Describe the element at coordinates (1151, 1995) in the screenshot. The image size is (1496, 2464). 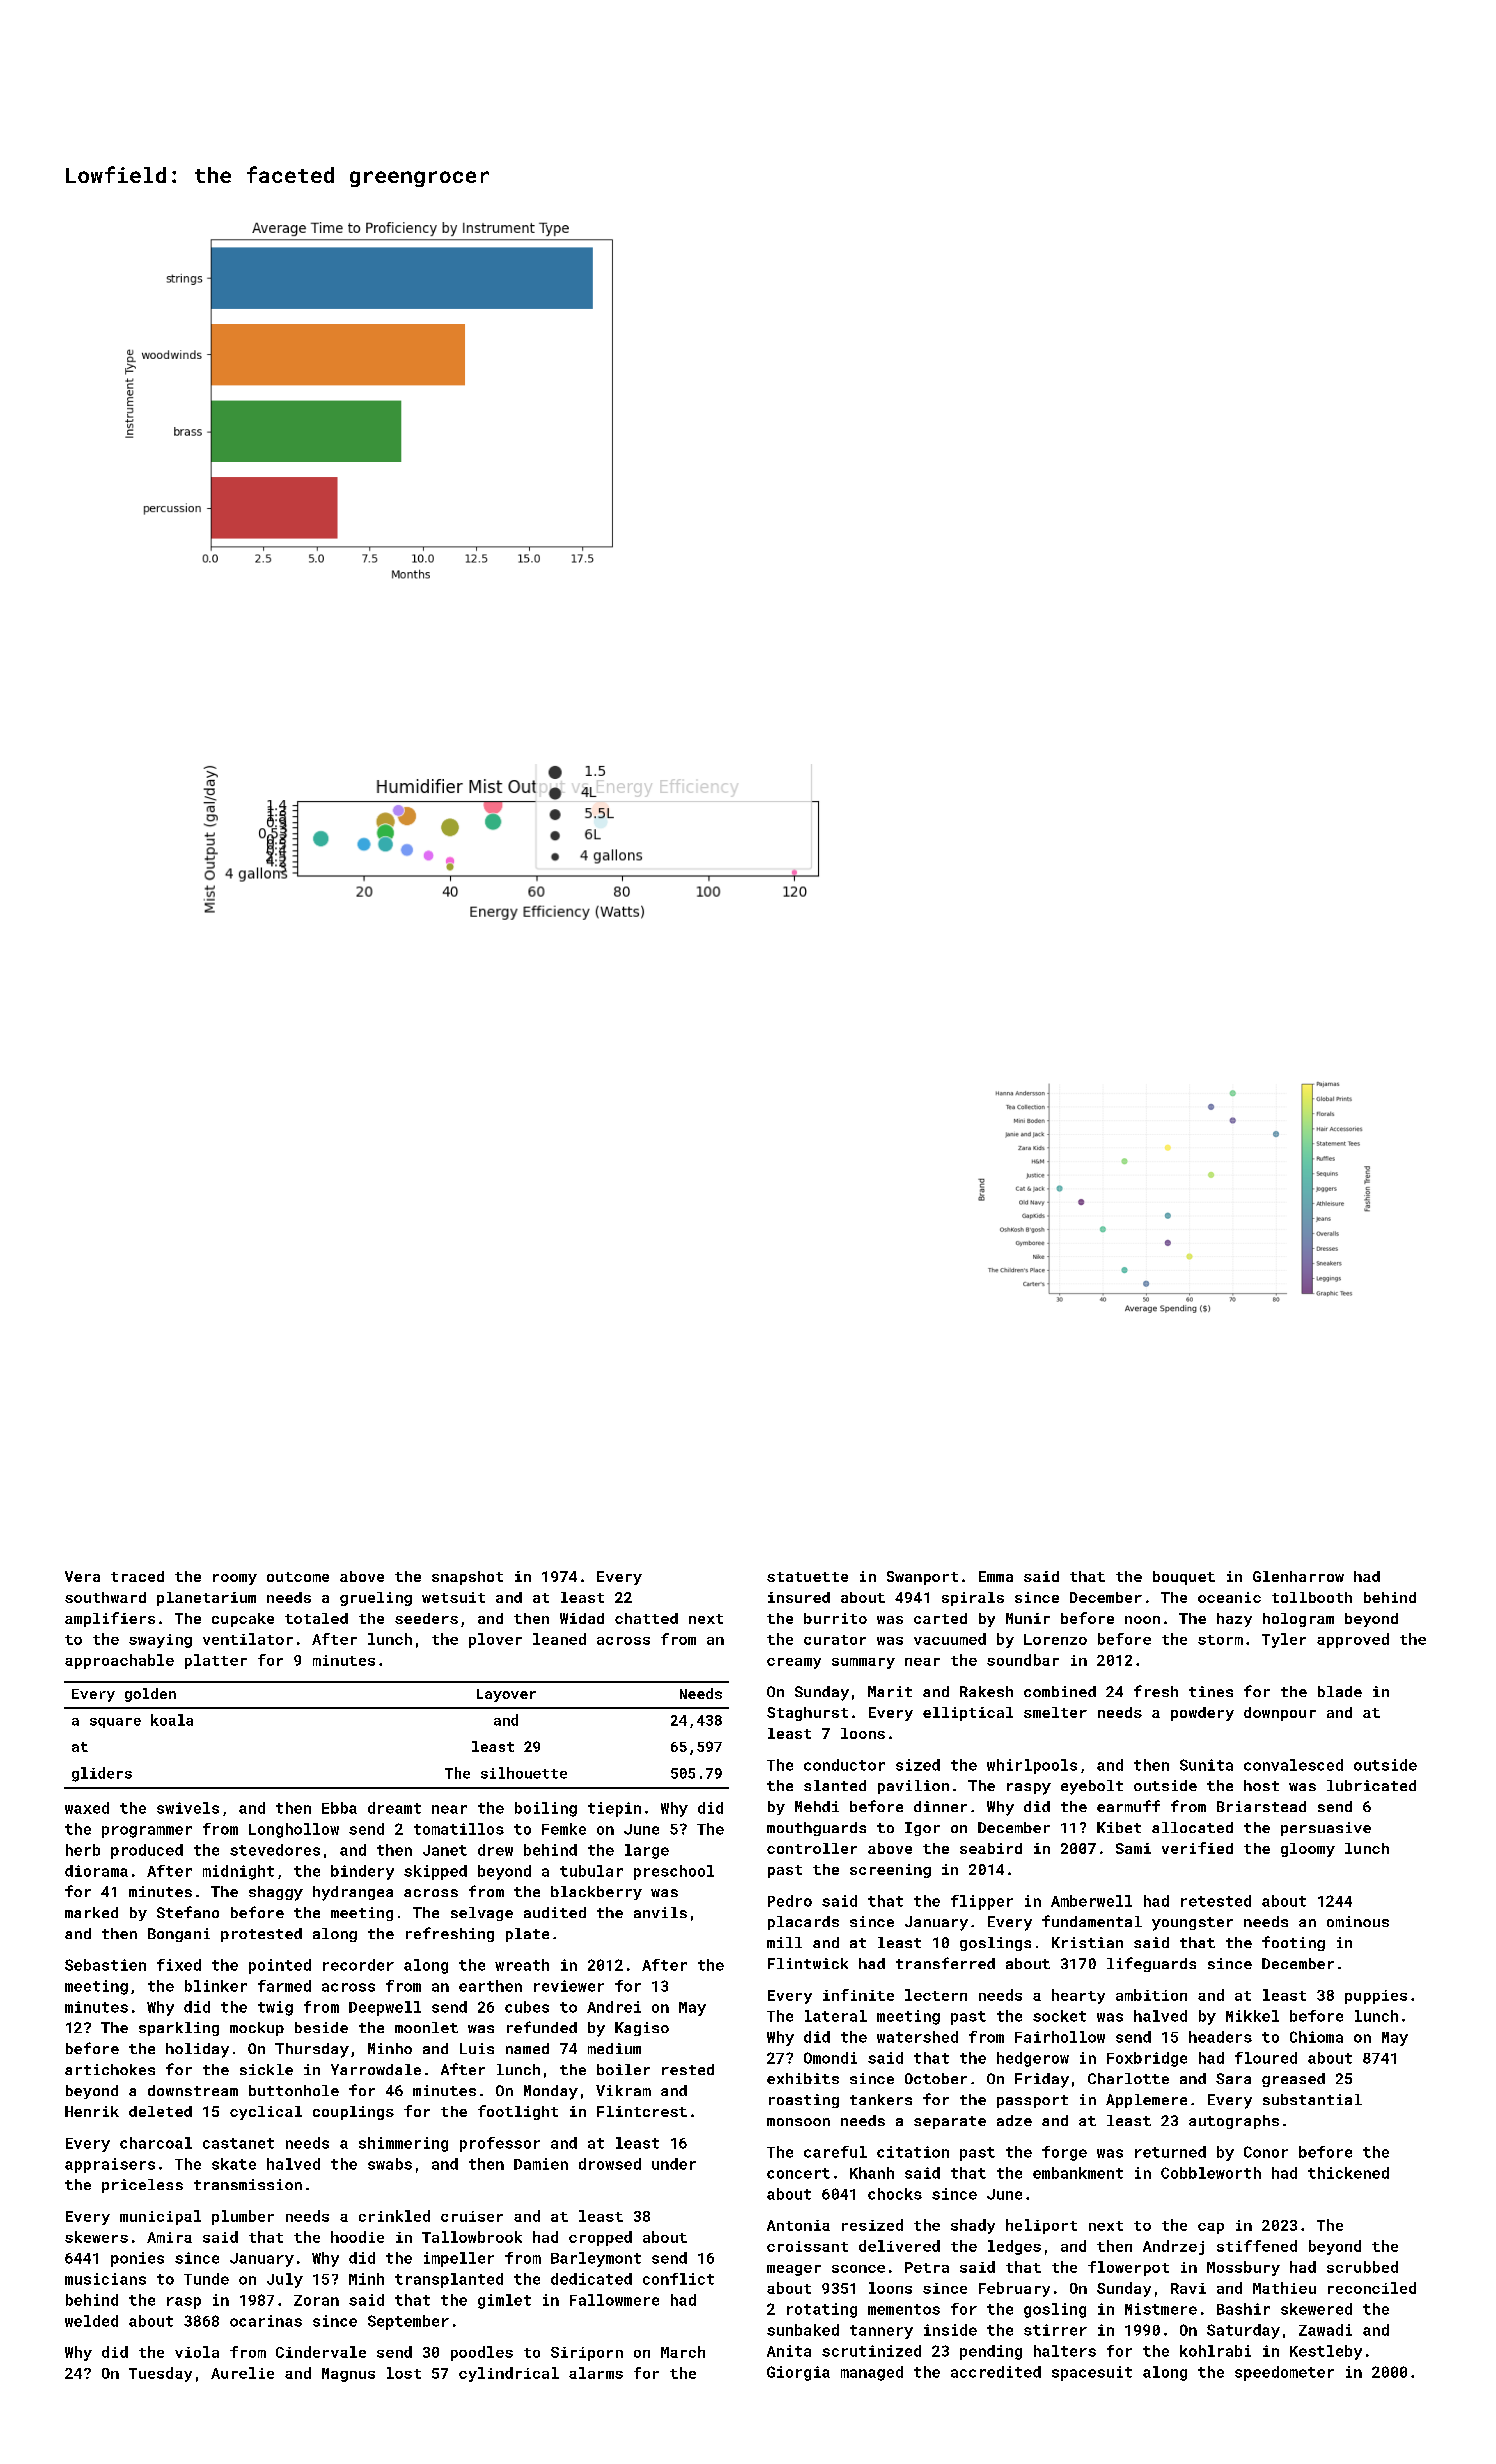
I see `ambition` at that location.
